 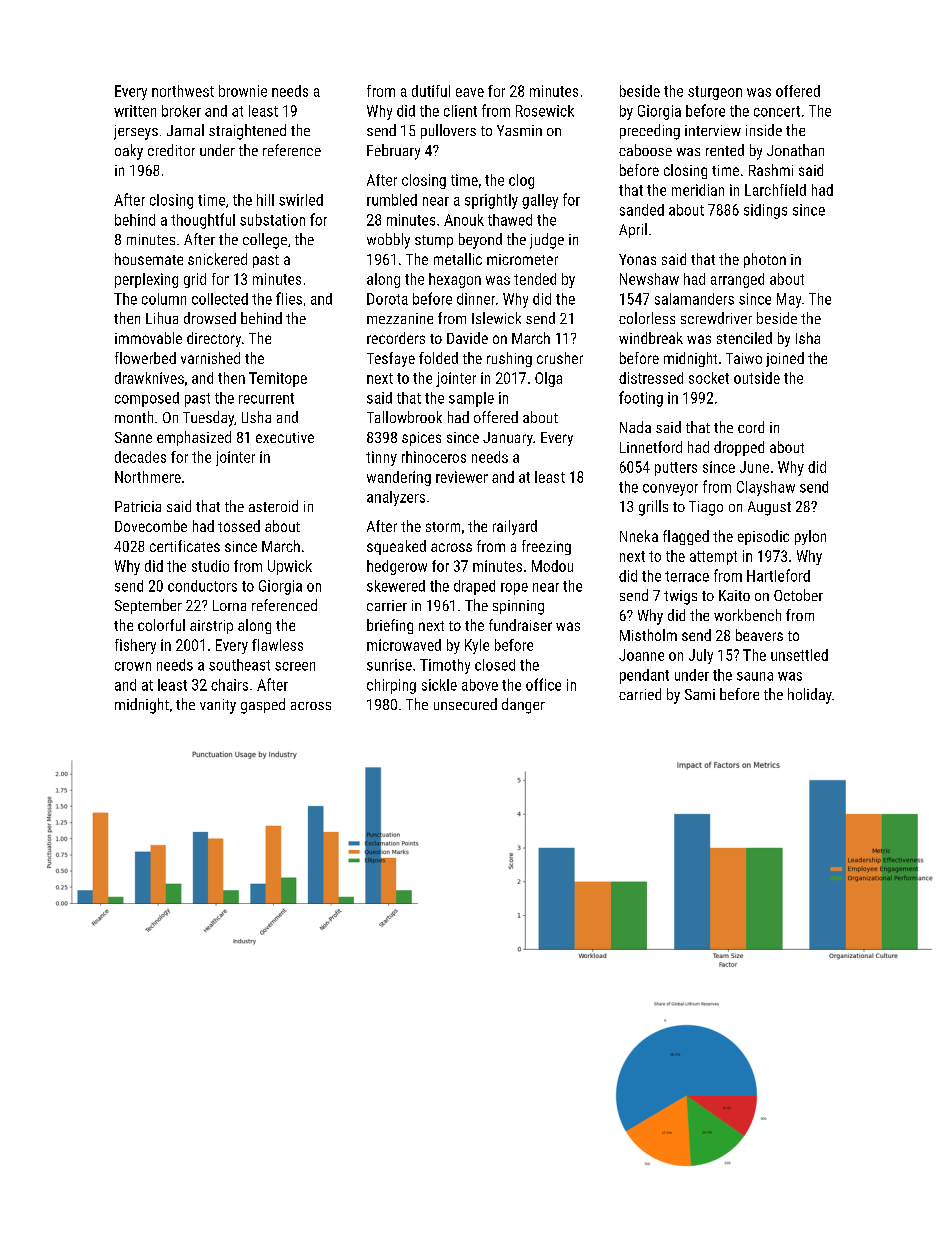 What do you see at coordinates (390, 626) in the screenshot?
I see `briefing` at bounding box center [390, 626].
